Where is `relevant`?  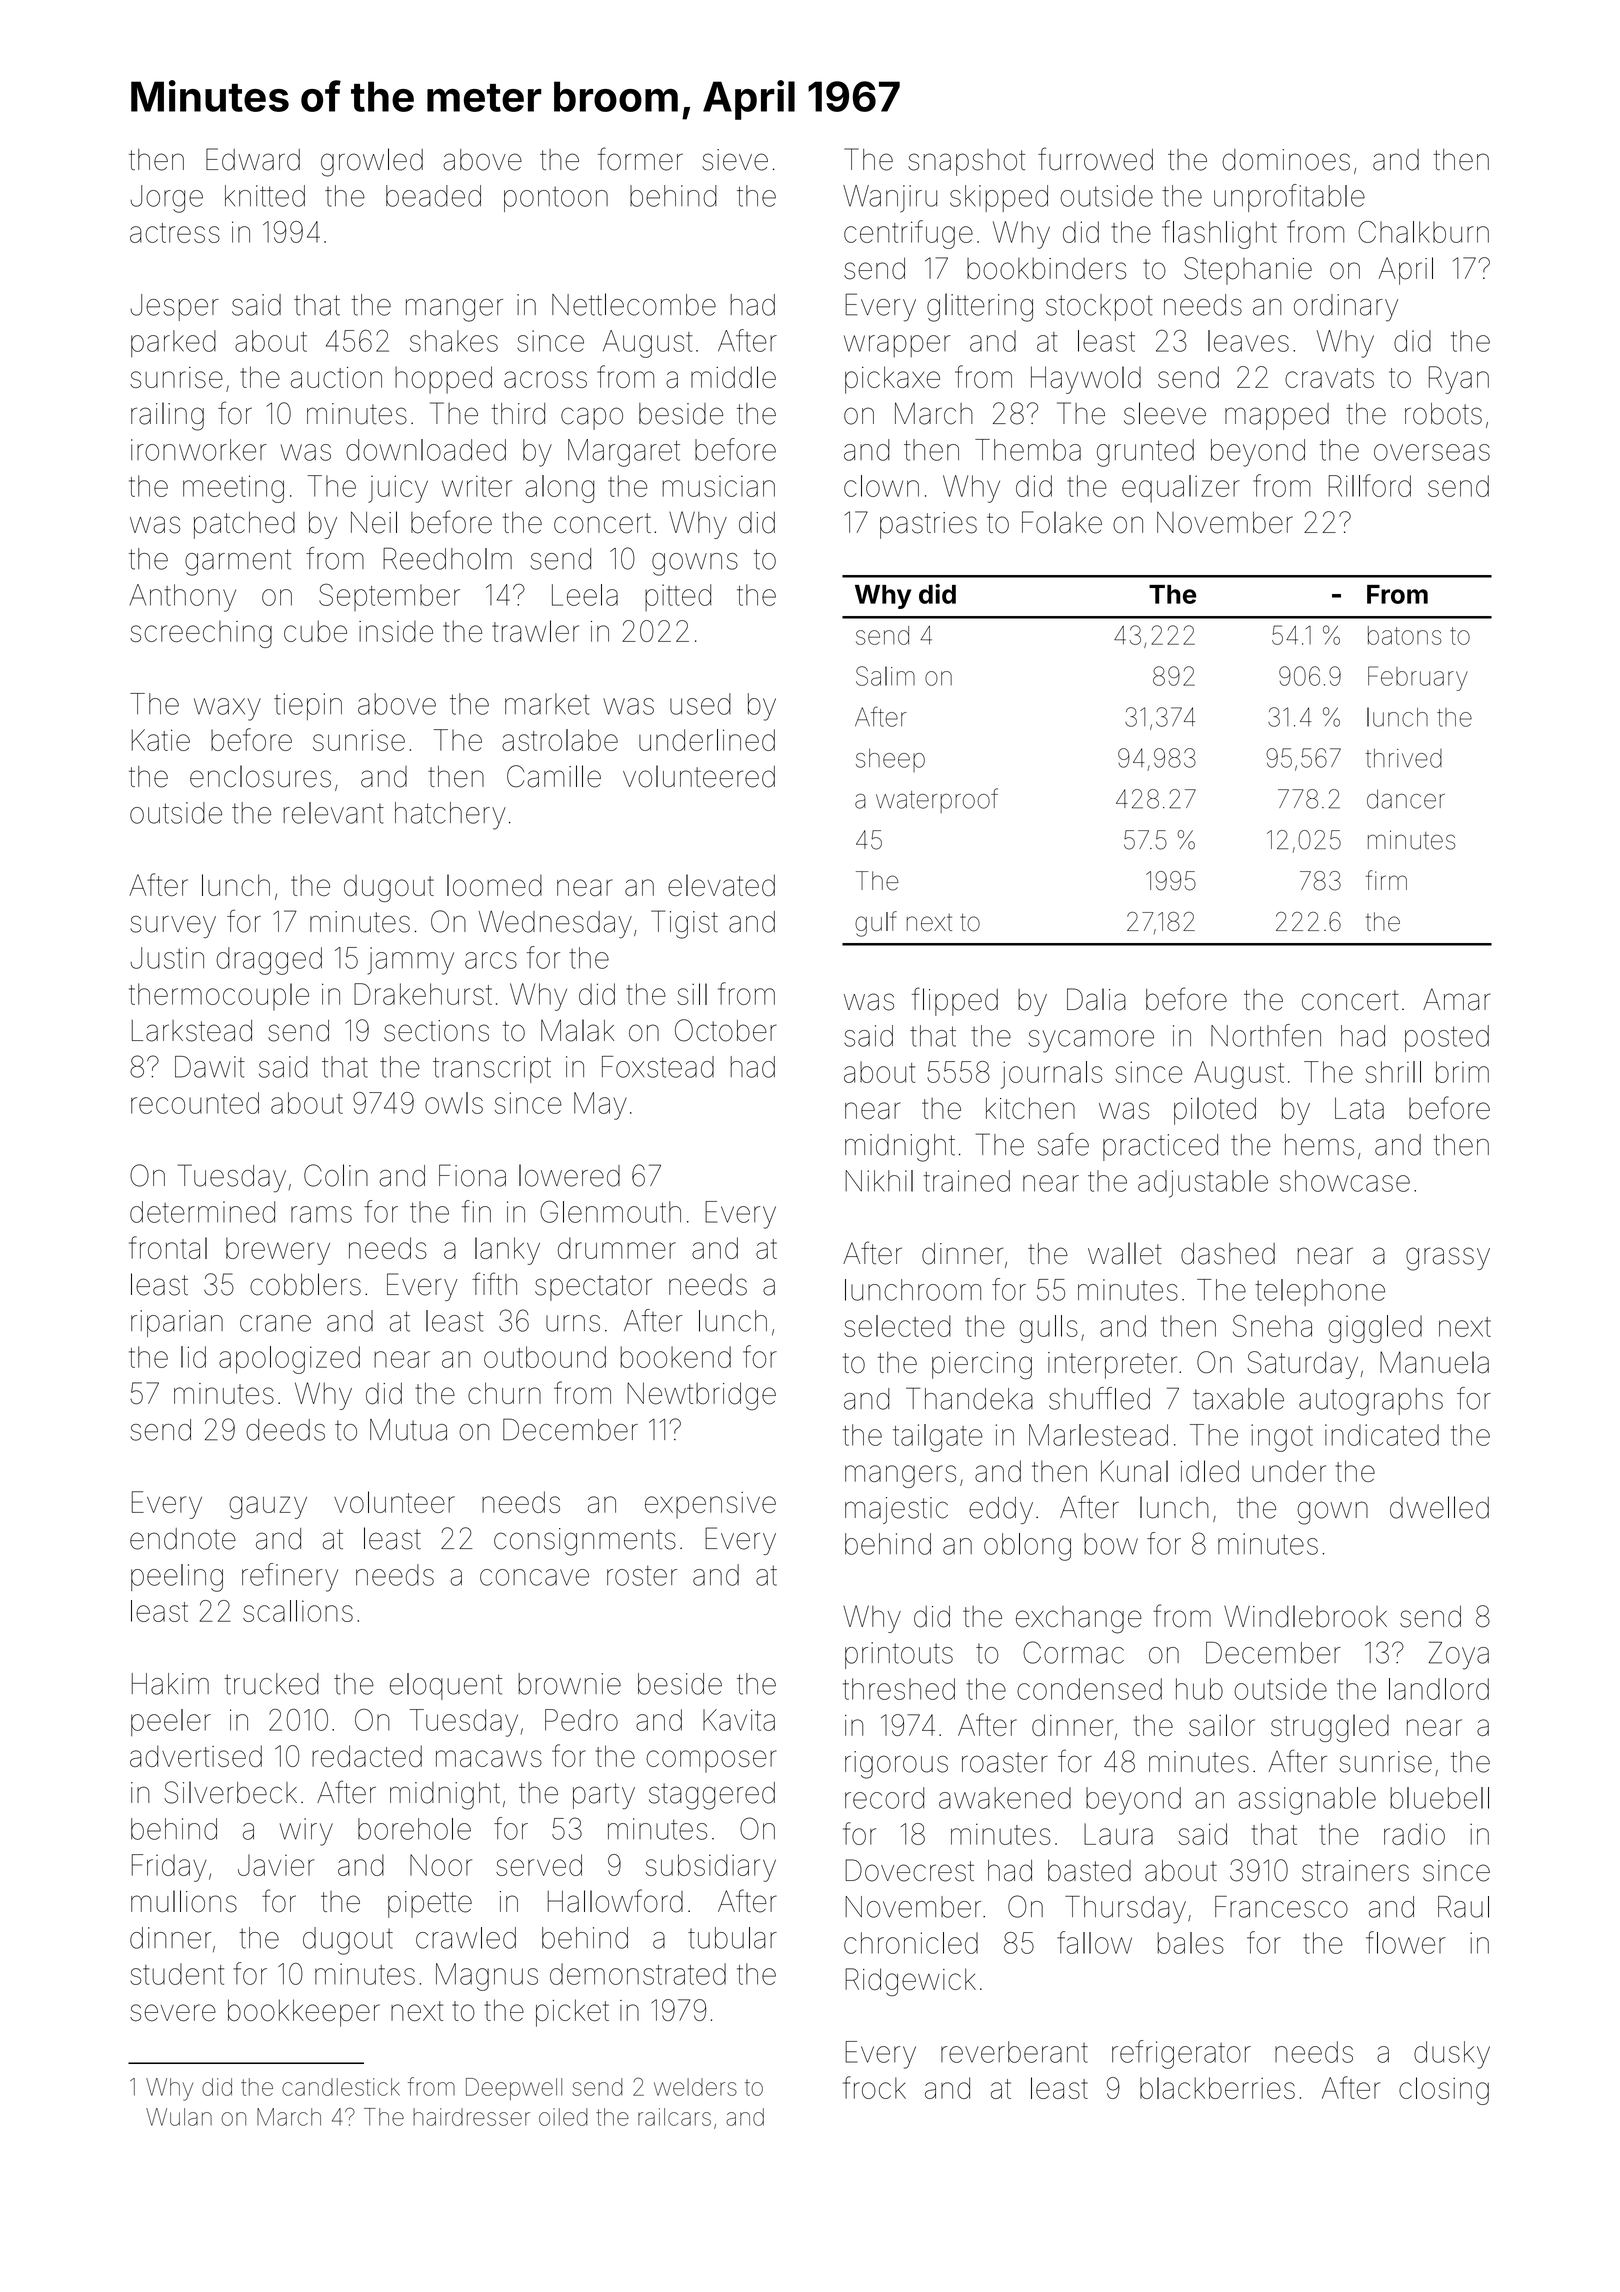
relevant is located at coordinates (333, 813).
